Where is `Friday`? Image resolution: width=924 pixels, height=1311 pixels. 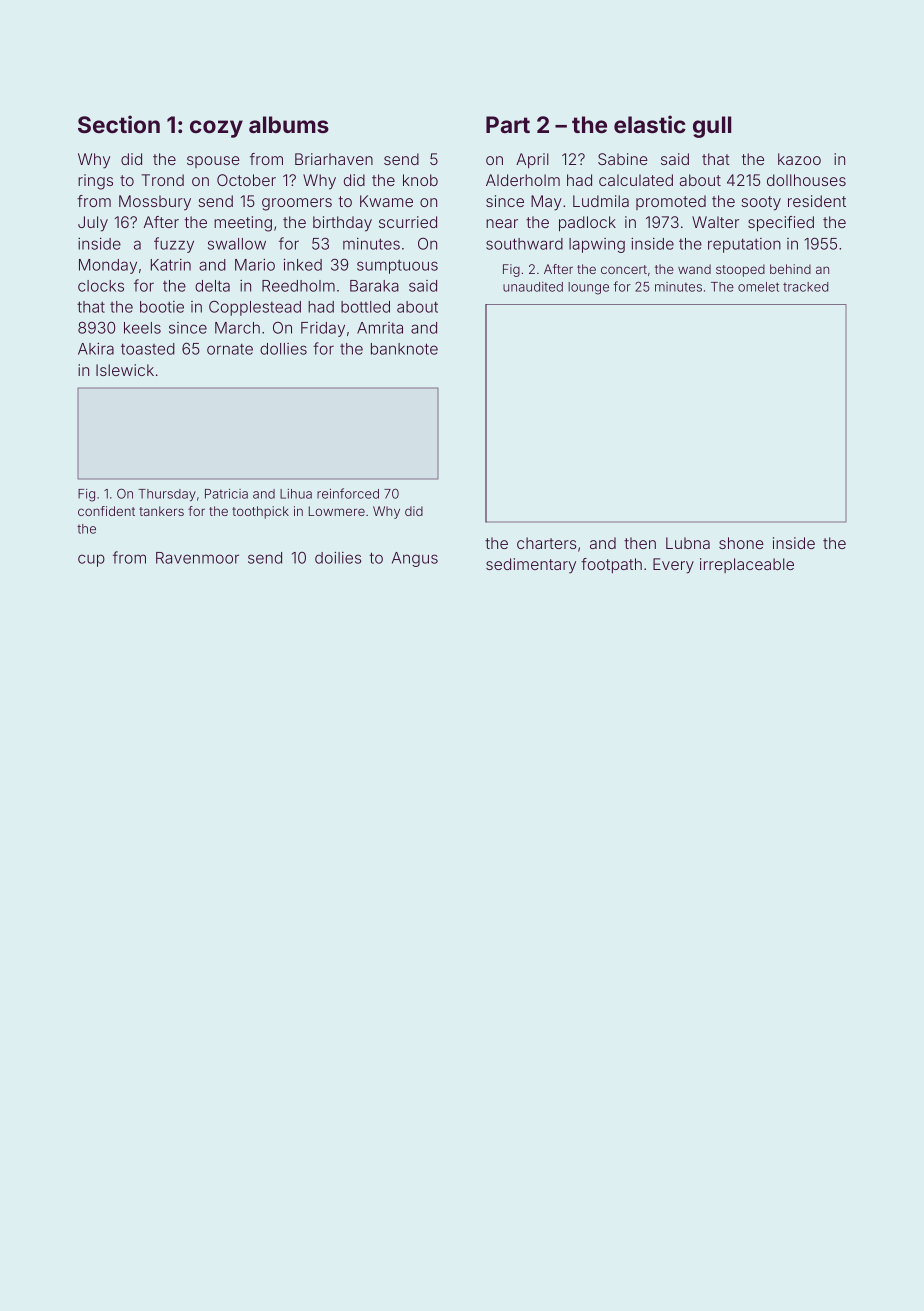
Friday is located at coordinates (323, 329).
